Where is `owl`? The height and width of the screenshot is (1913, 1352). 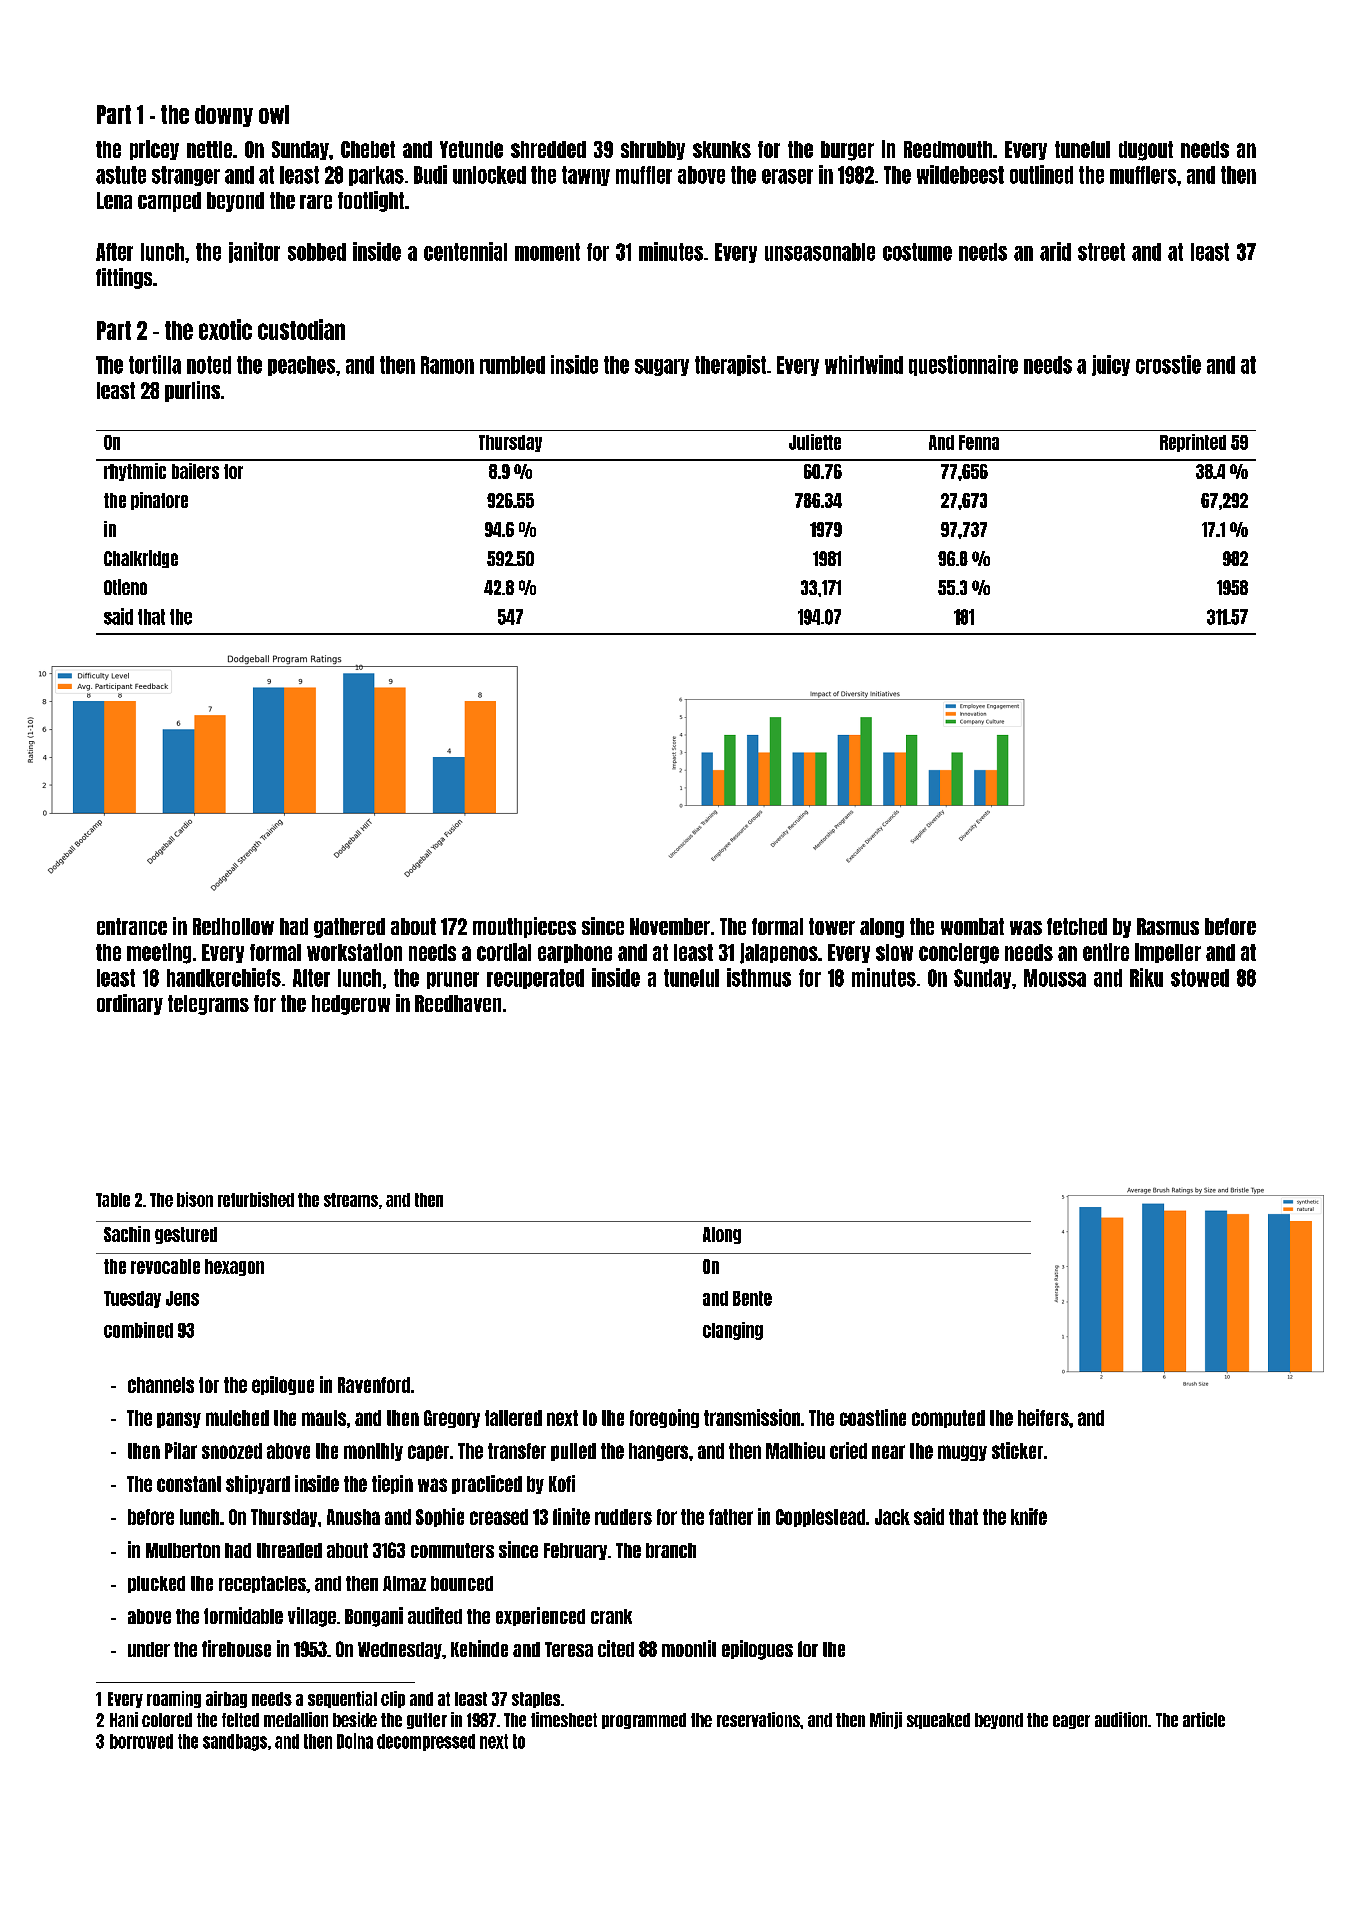
owl is located at coordinates (274, 114).
